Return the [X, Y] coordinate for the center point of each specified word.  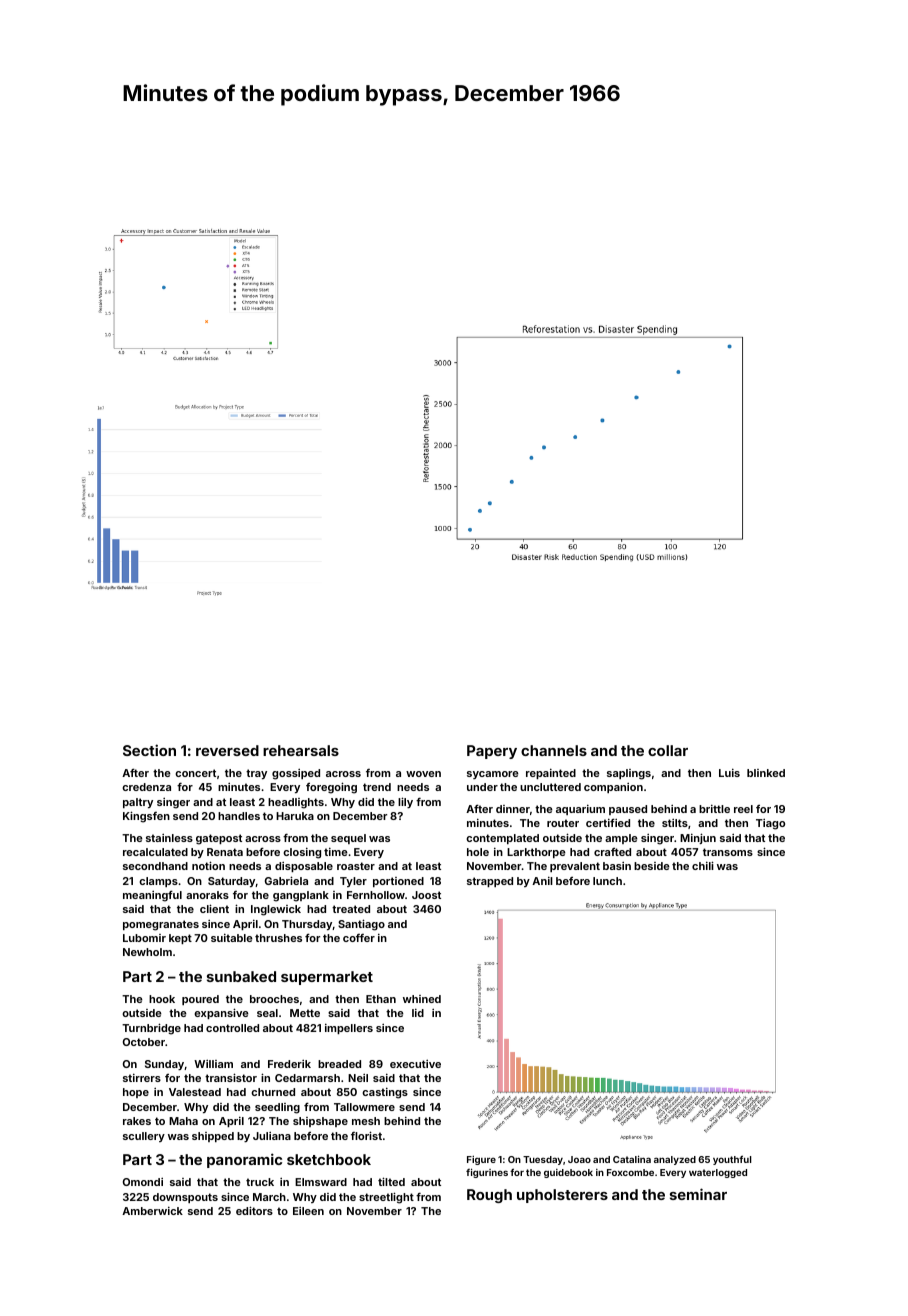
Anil [542, 881]
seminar [698, 1194]
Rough [489, 1196]
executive [415, 1064]
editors [254, 1210]
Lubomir [144, 938]
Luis [729, 773]
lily [405, 802]
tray [256, 774]
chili [703, 865]
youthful [732, 1160]
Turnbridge [151, 1029]
